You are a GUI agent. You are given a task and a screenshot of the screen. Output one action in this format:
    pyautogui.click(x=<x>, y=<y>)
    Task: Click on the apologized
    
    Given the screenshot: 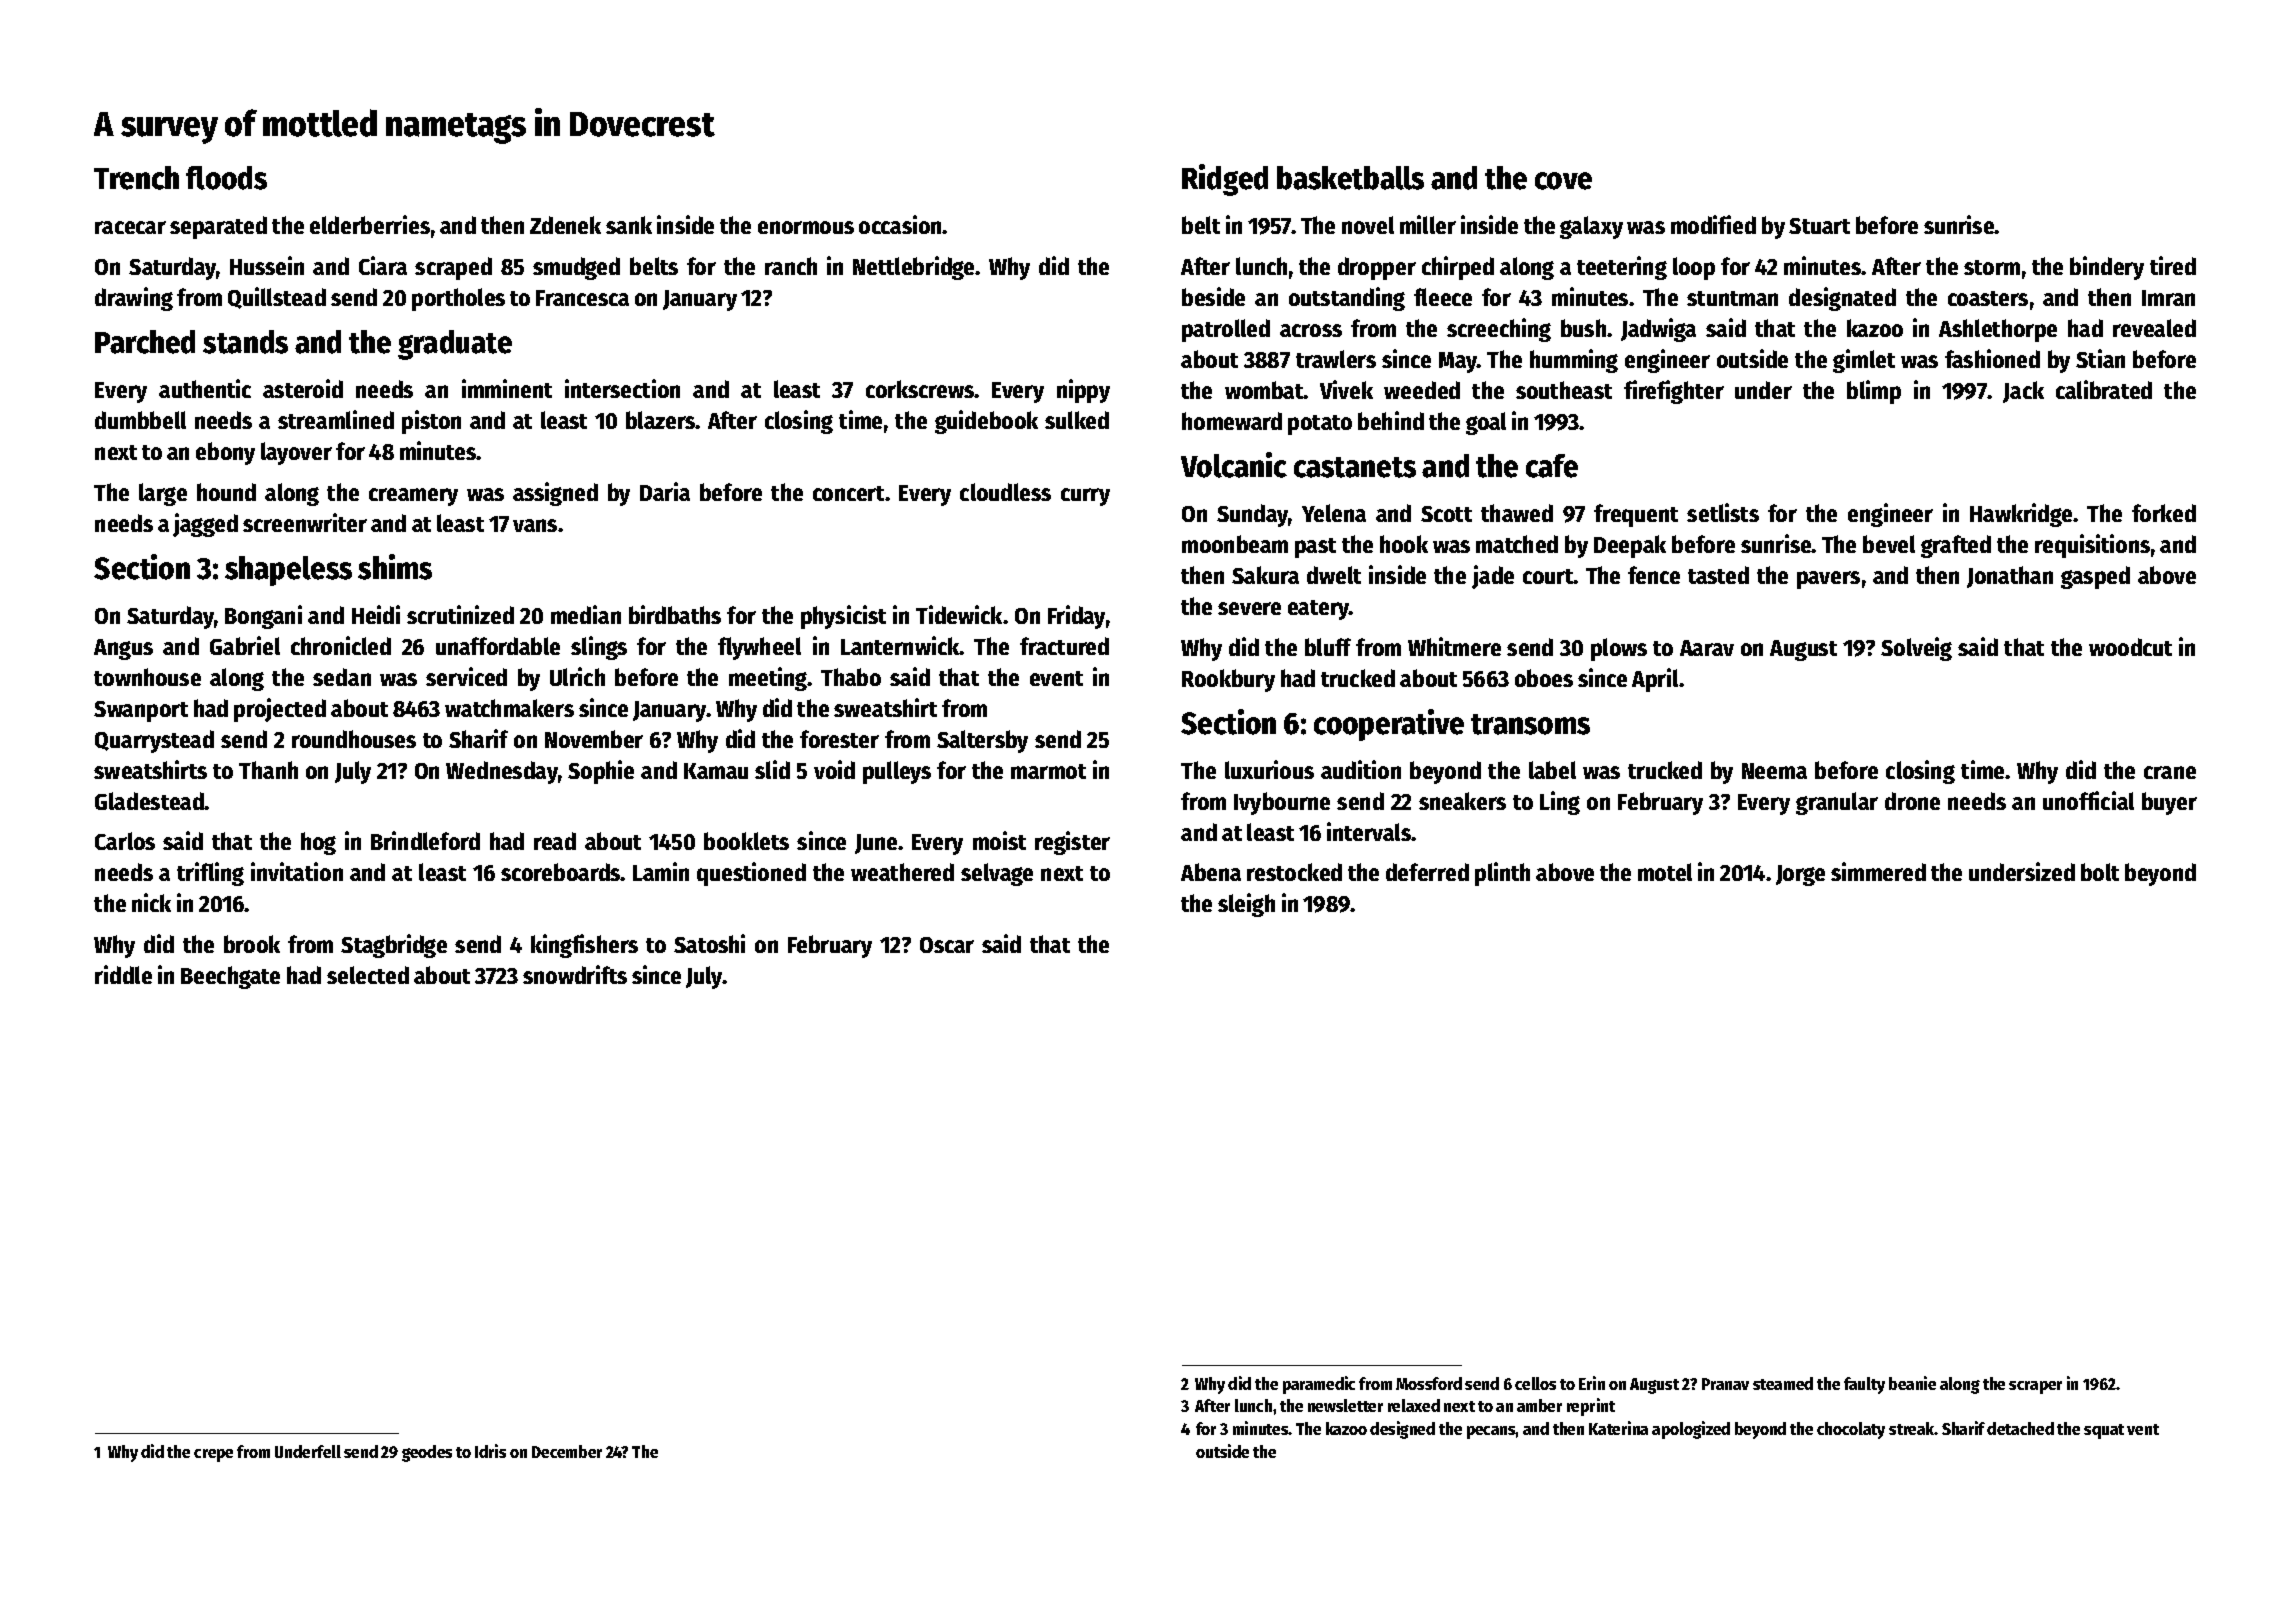 What is the action you would take?
    pyautogui.click(x=1691, y=1430)
